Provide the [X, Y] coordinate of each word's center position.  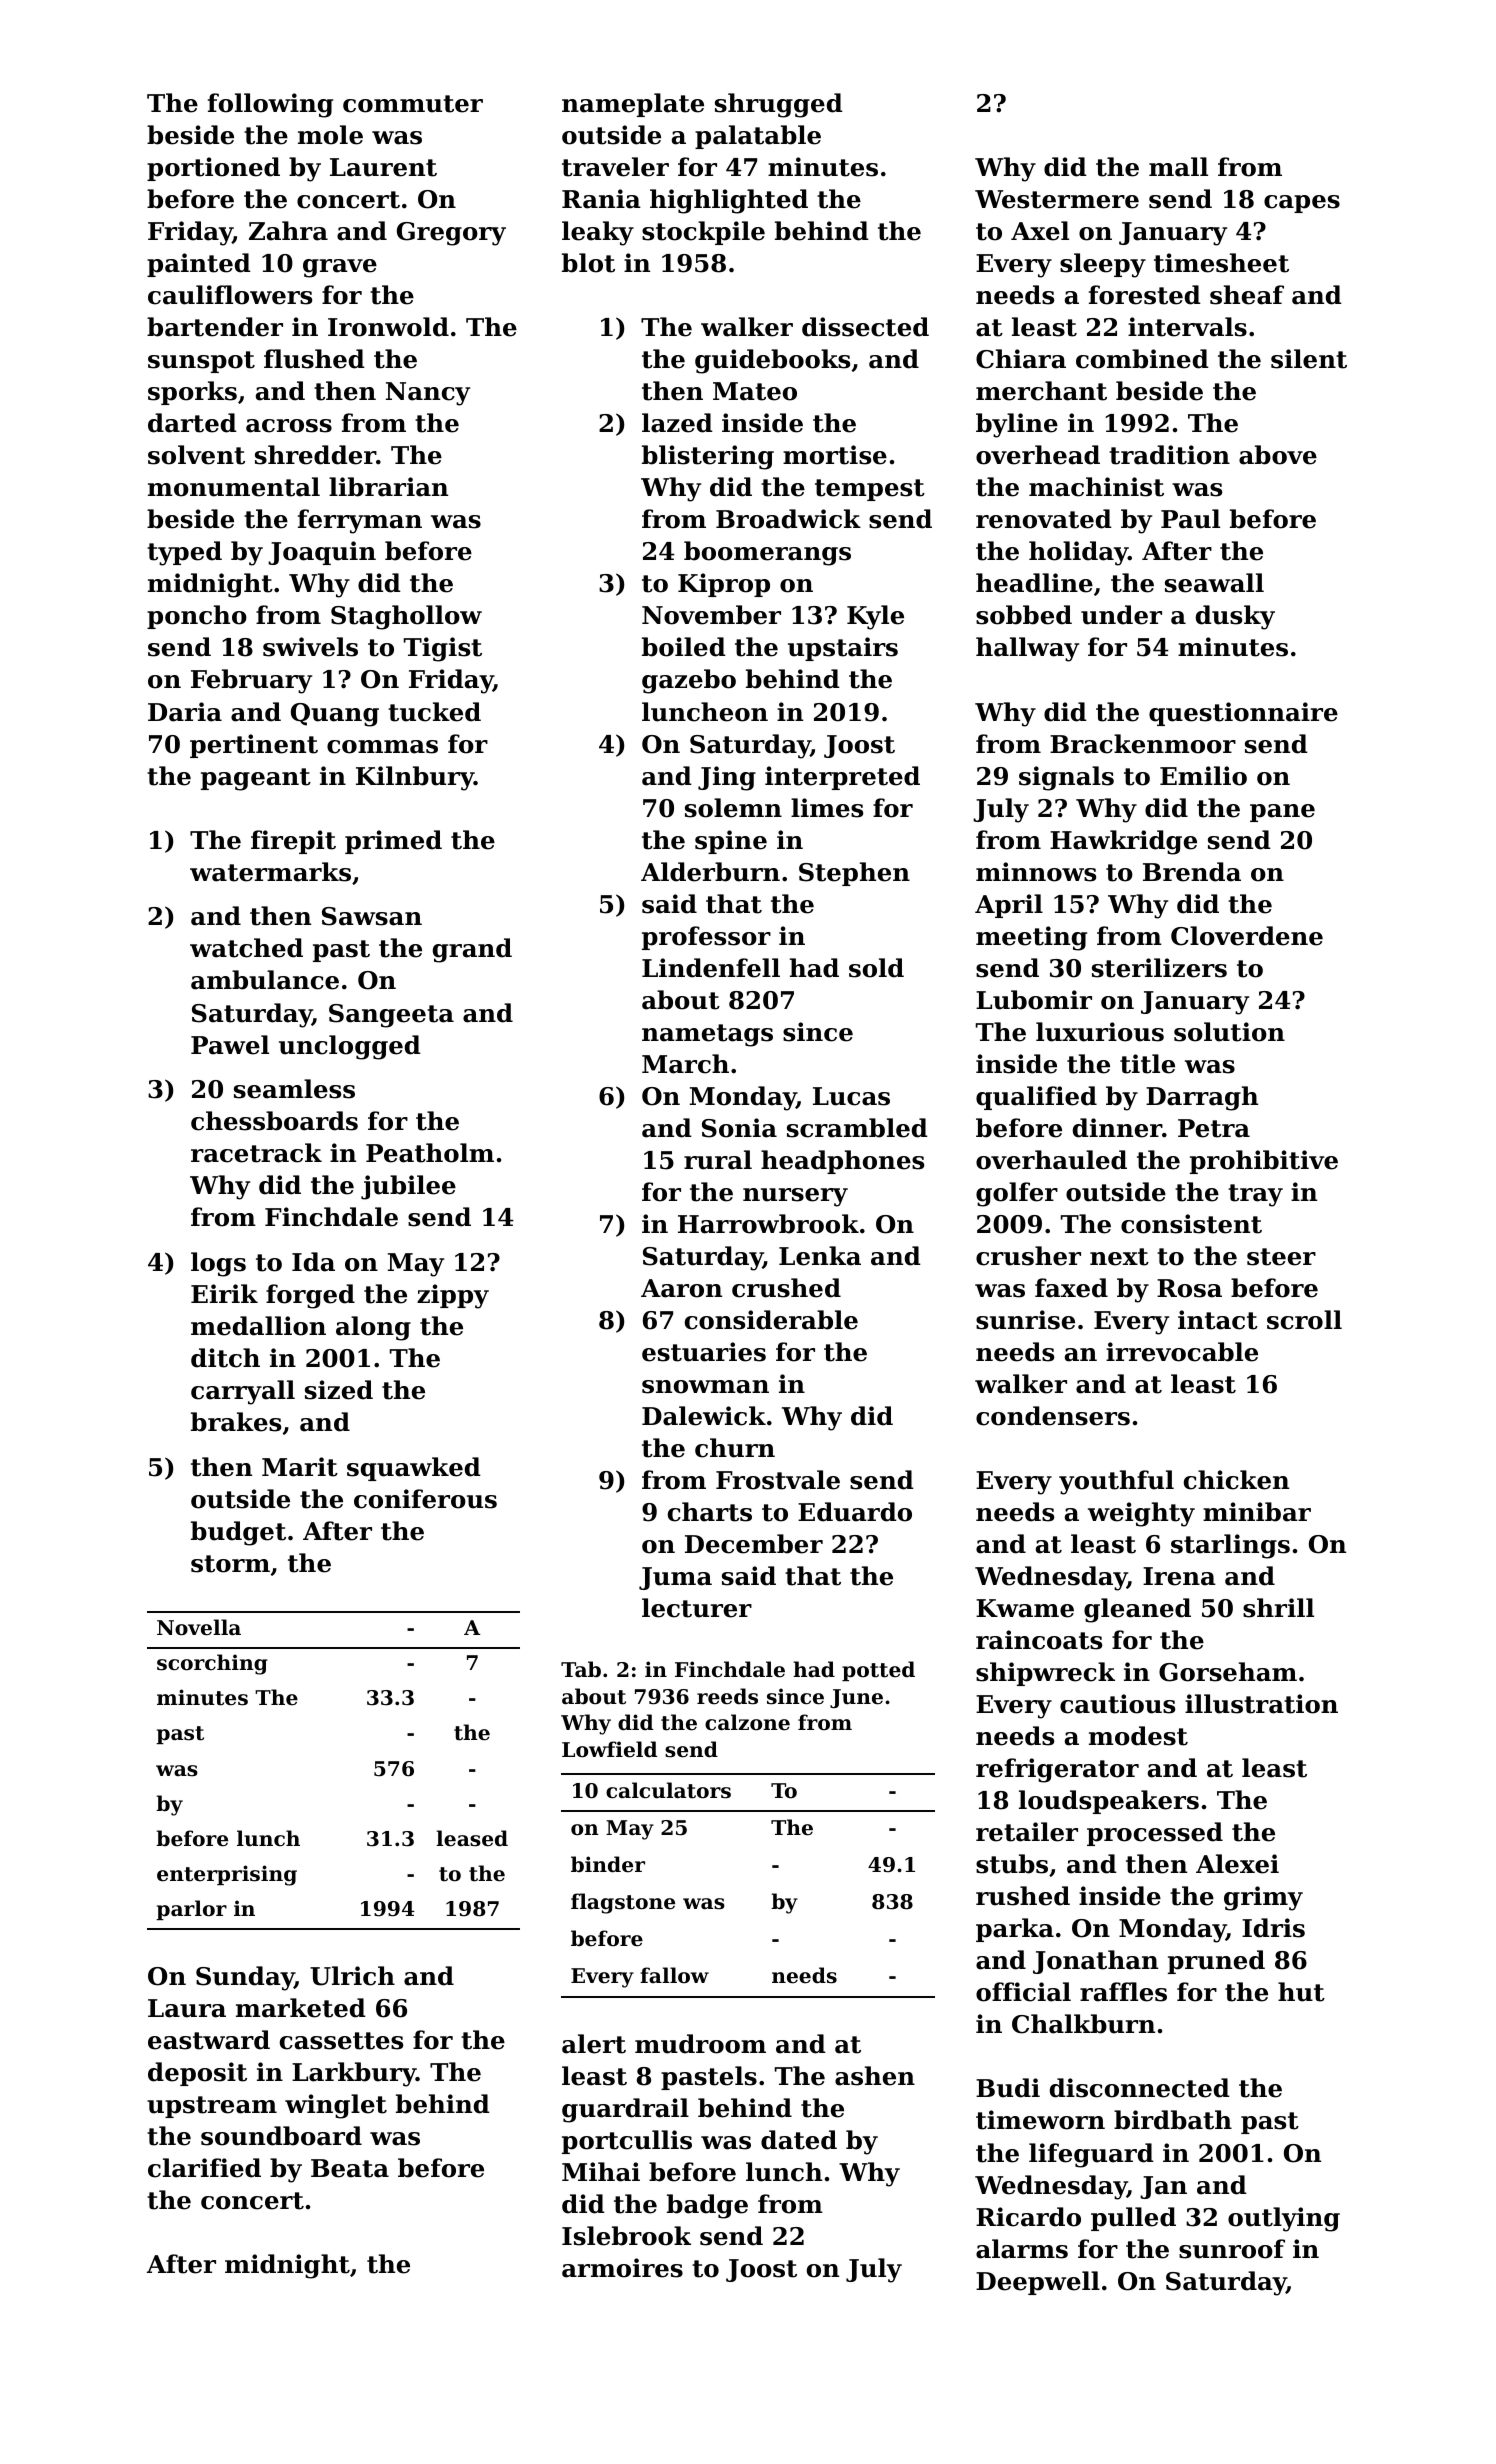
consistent [1191, 1224]
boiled [684, 647]
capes [1302, 204]
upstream [212, 2107]
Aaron [681, 1288]
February [251, 681]
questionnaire [1243, 714]
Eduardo [855, 1512]
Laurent [383, 167]
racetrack [256, 1153]
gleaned [1137, 1610]
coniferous [425, 1499]
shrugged [779, 105]
